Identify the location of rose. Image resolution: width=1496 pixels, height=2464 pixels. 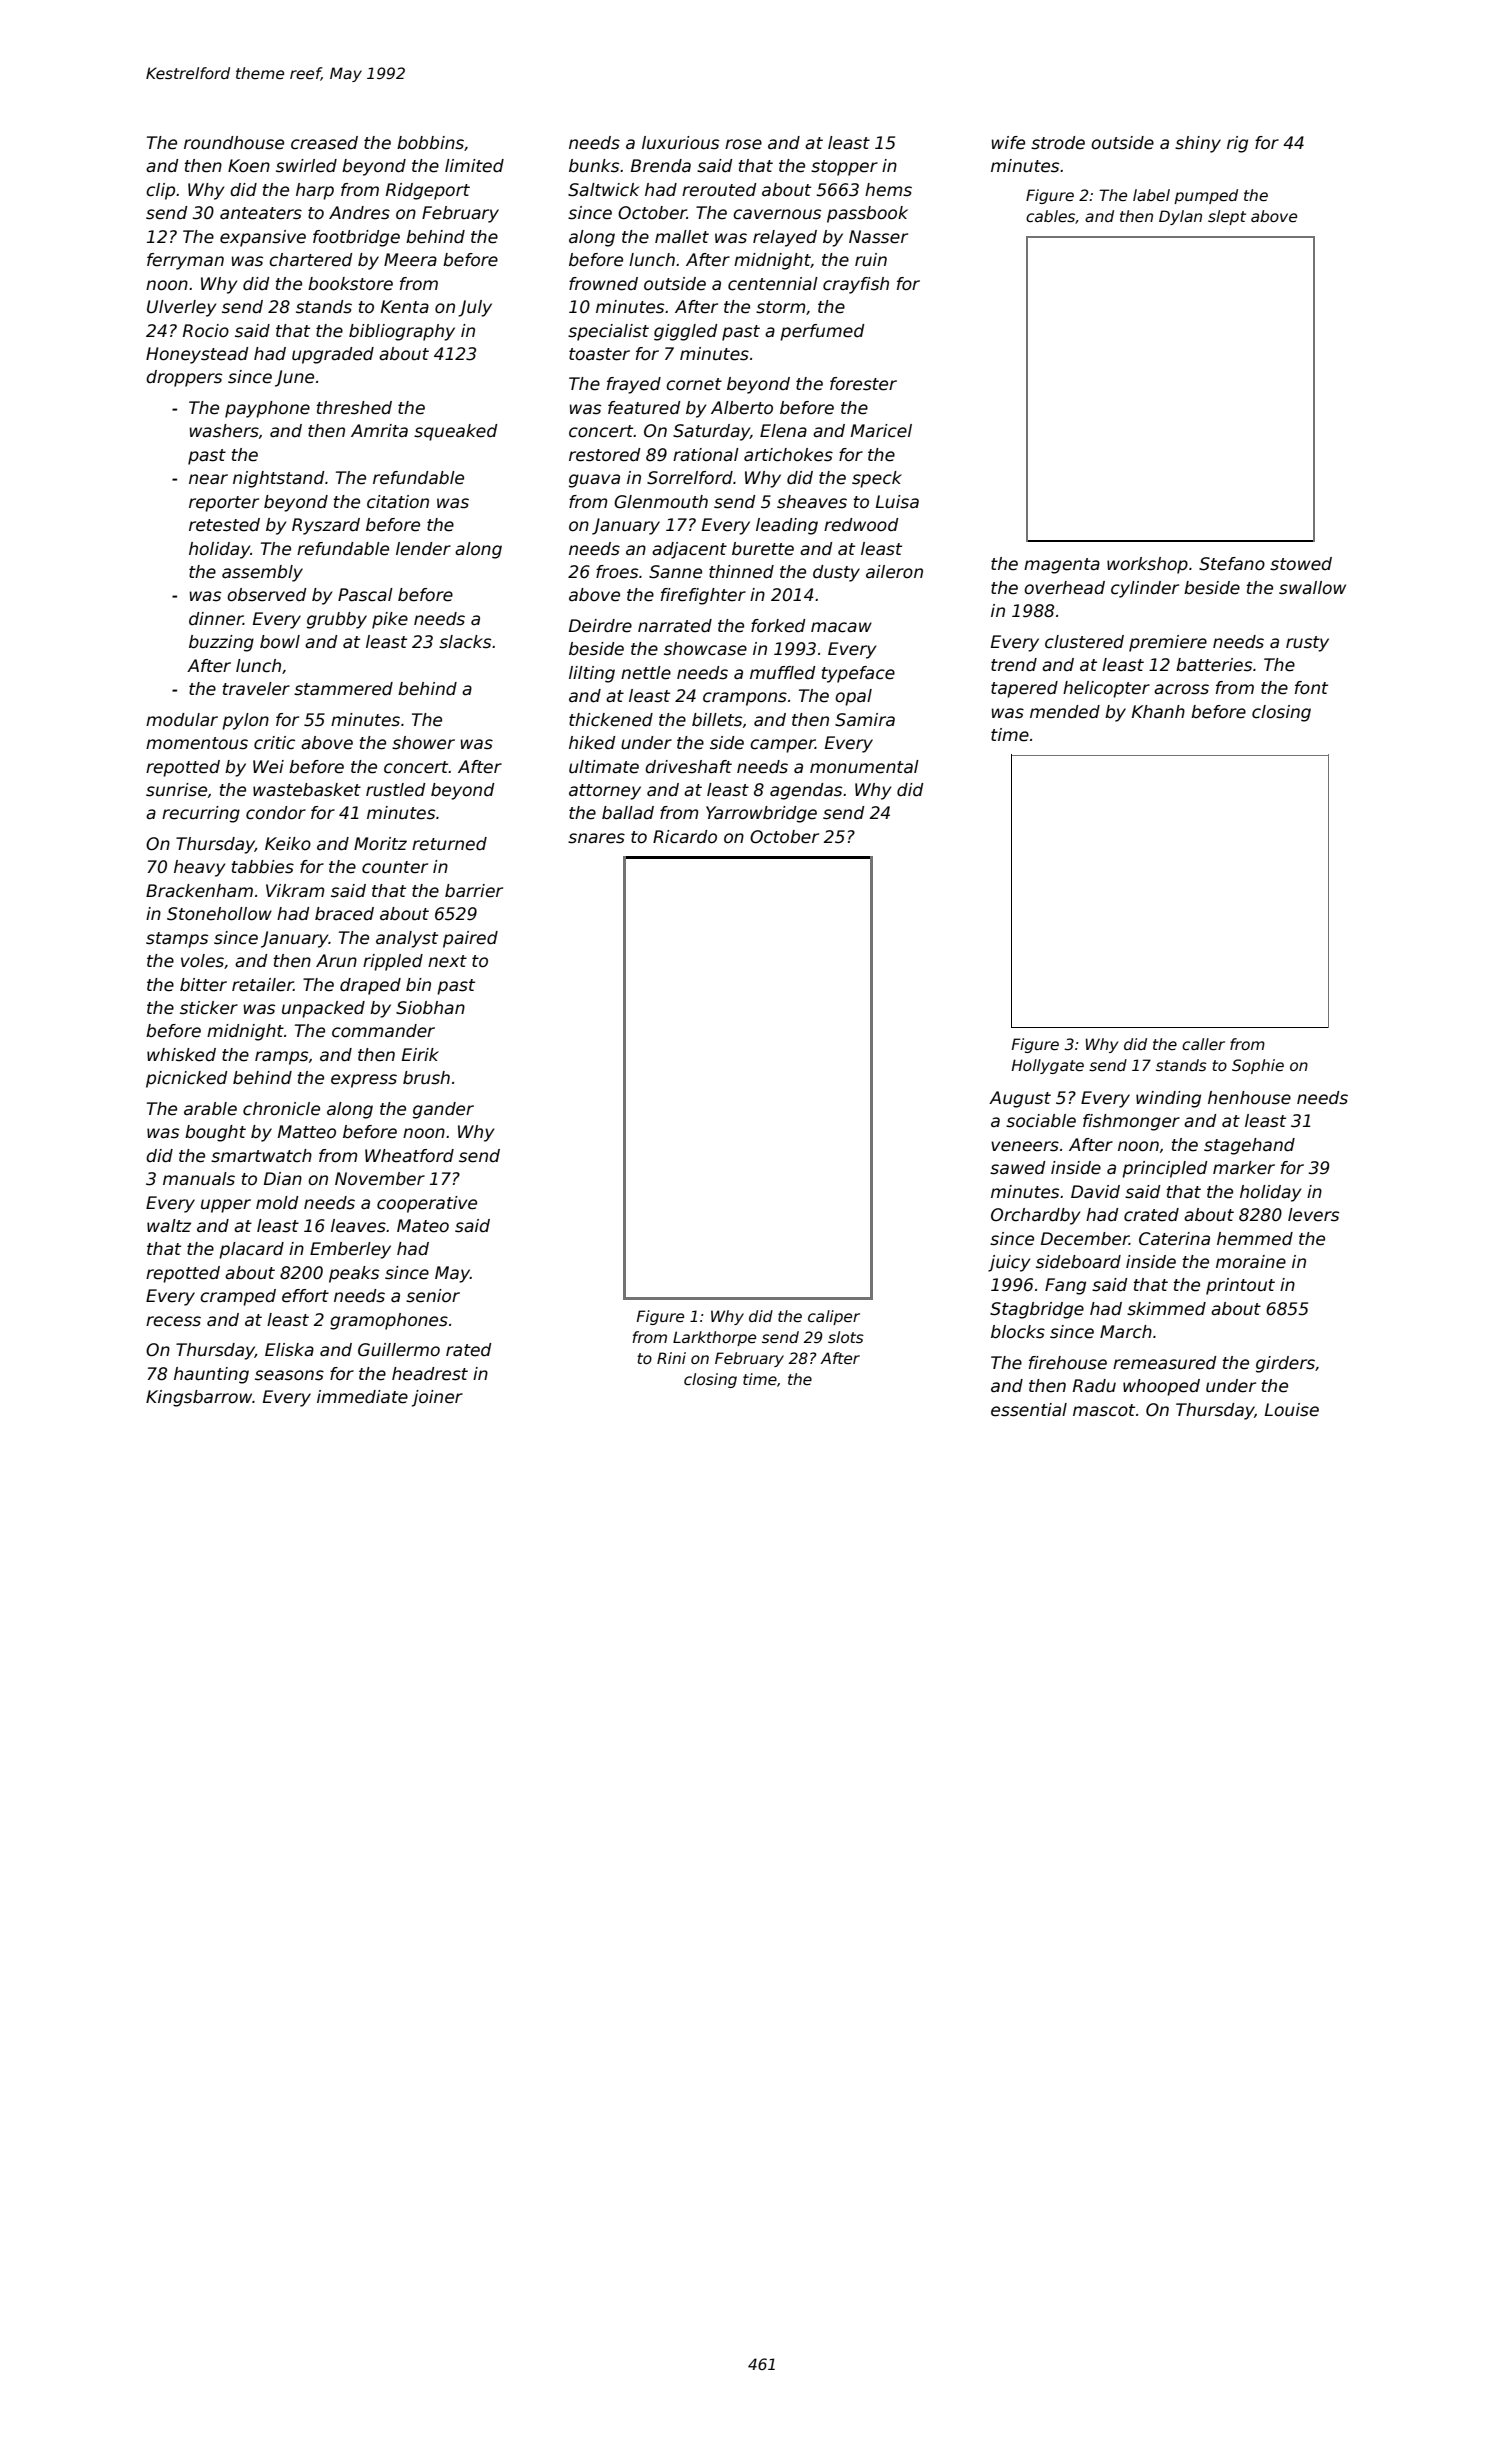
(743, 144).
